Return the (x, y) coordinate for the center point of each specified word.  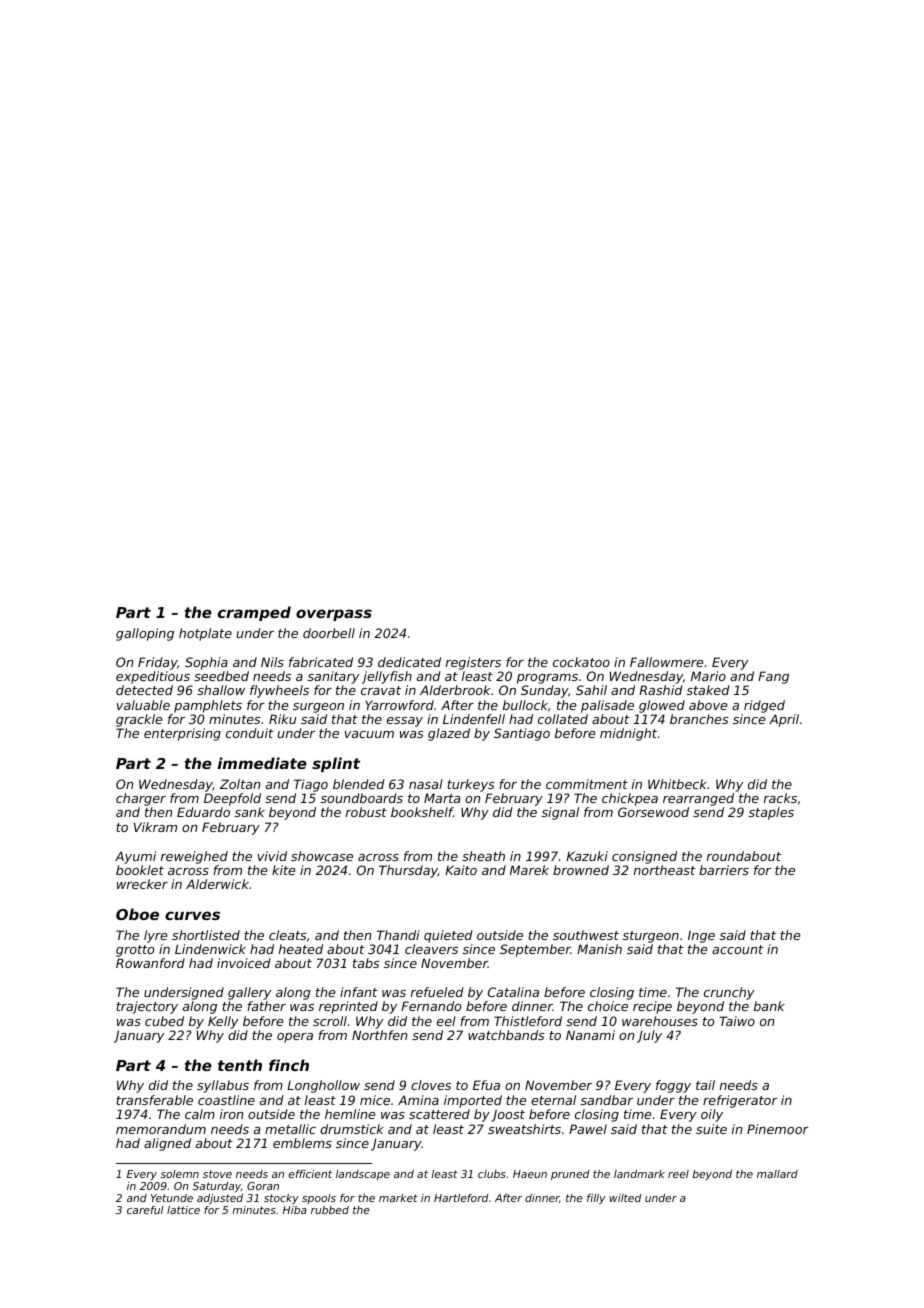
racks (780, 798)
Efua (486, 1085)
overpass (334, 615)
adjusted (220, 1199)
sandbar (607, 1100)
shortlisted (206, 935)
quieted (448, 936)
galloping (145, 634)
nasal (426, 784)
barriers (724, 870)
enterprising (182, 734)
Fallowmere (667, 662)
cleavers (431, 949)
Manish (599, 949)
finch (289, 1065)
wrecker (142, 884)
